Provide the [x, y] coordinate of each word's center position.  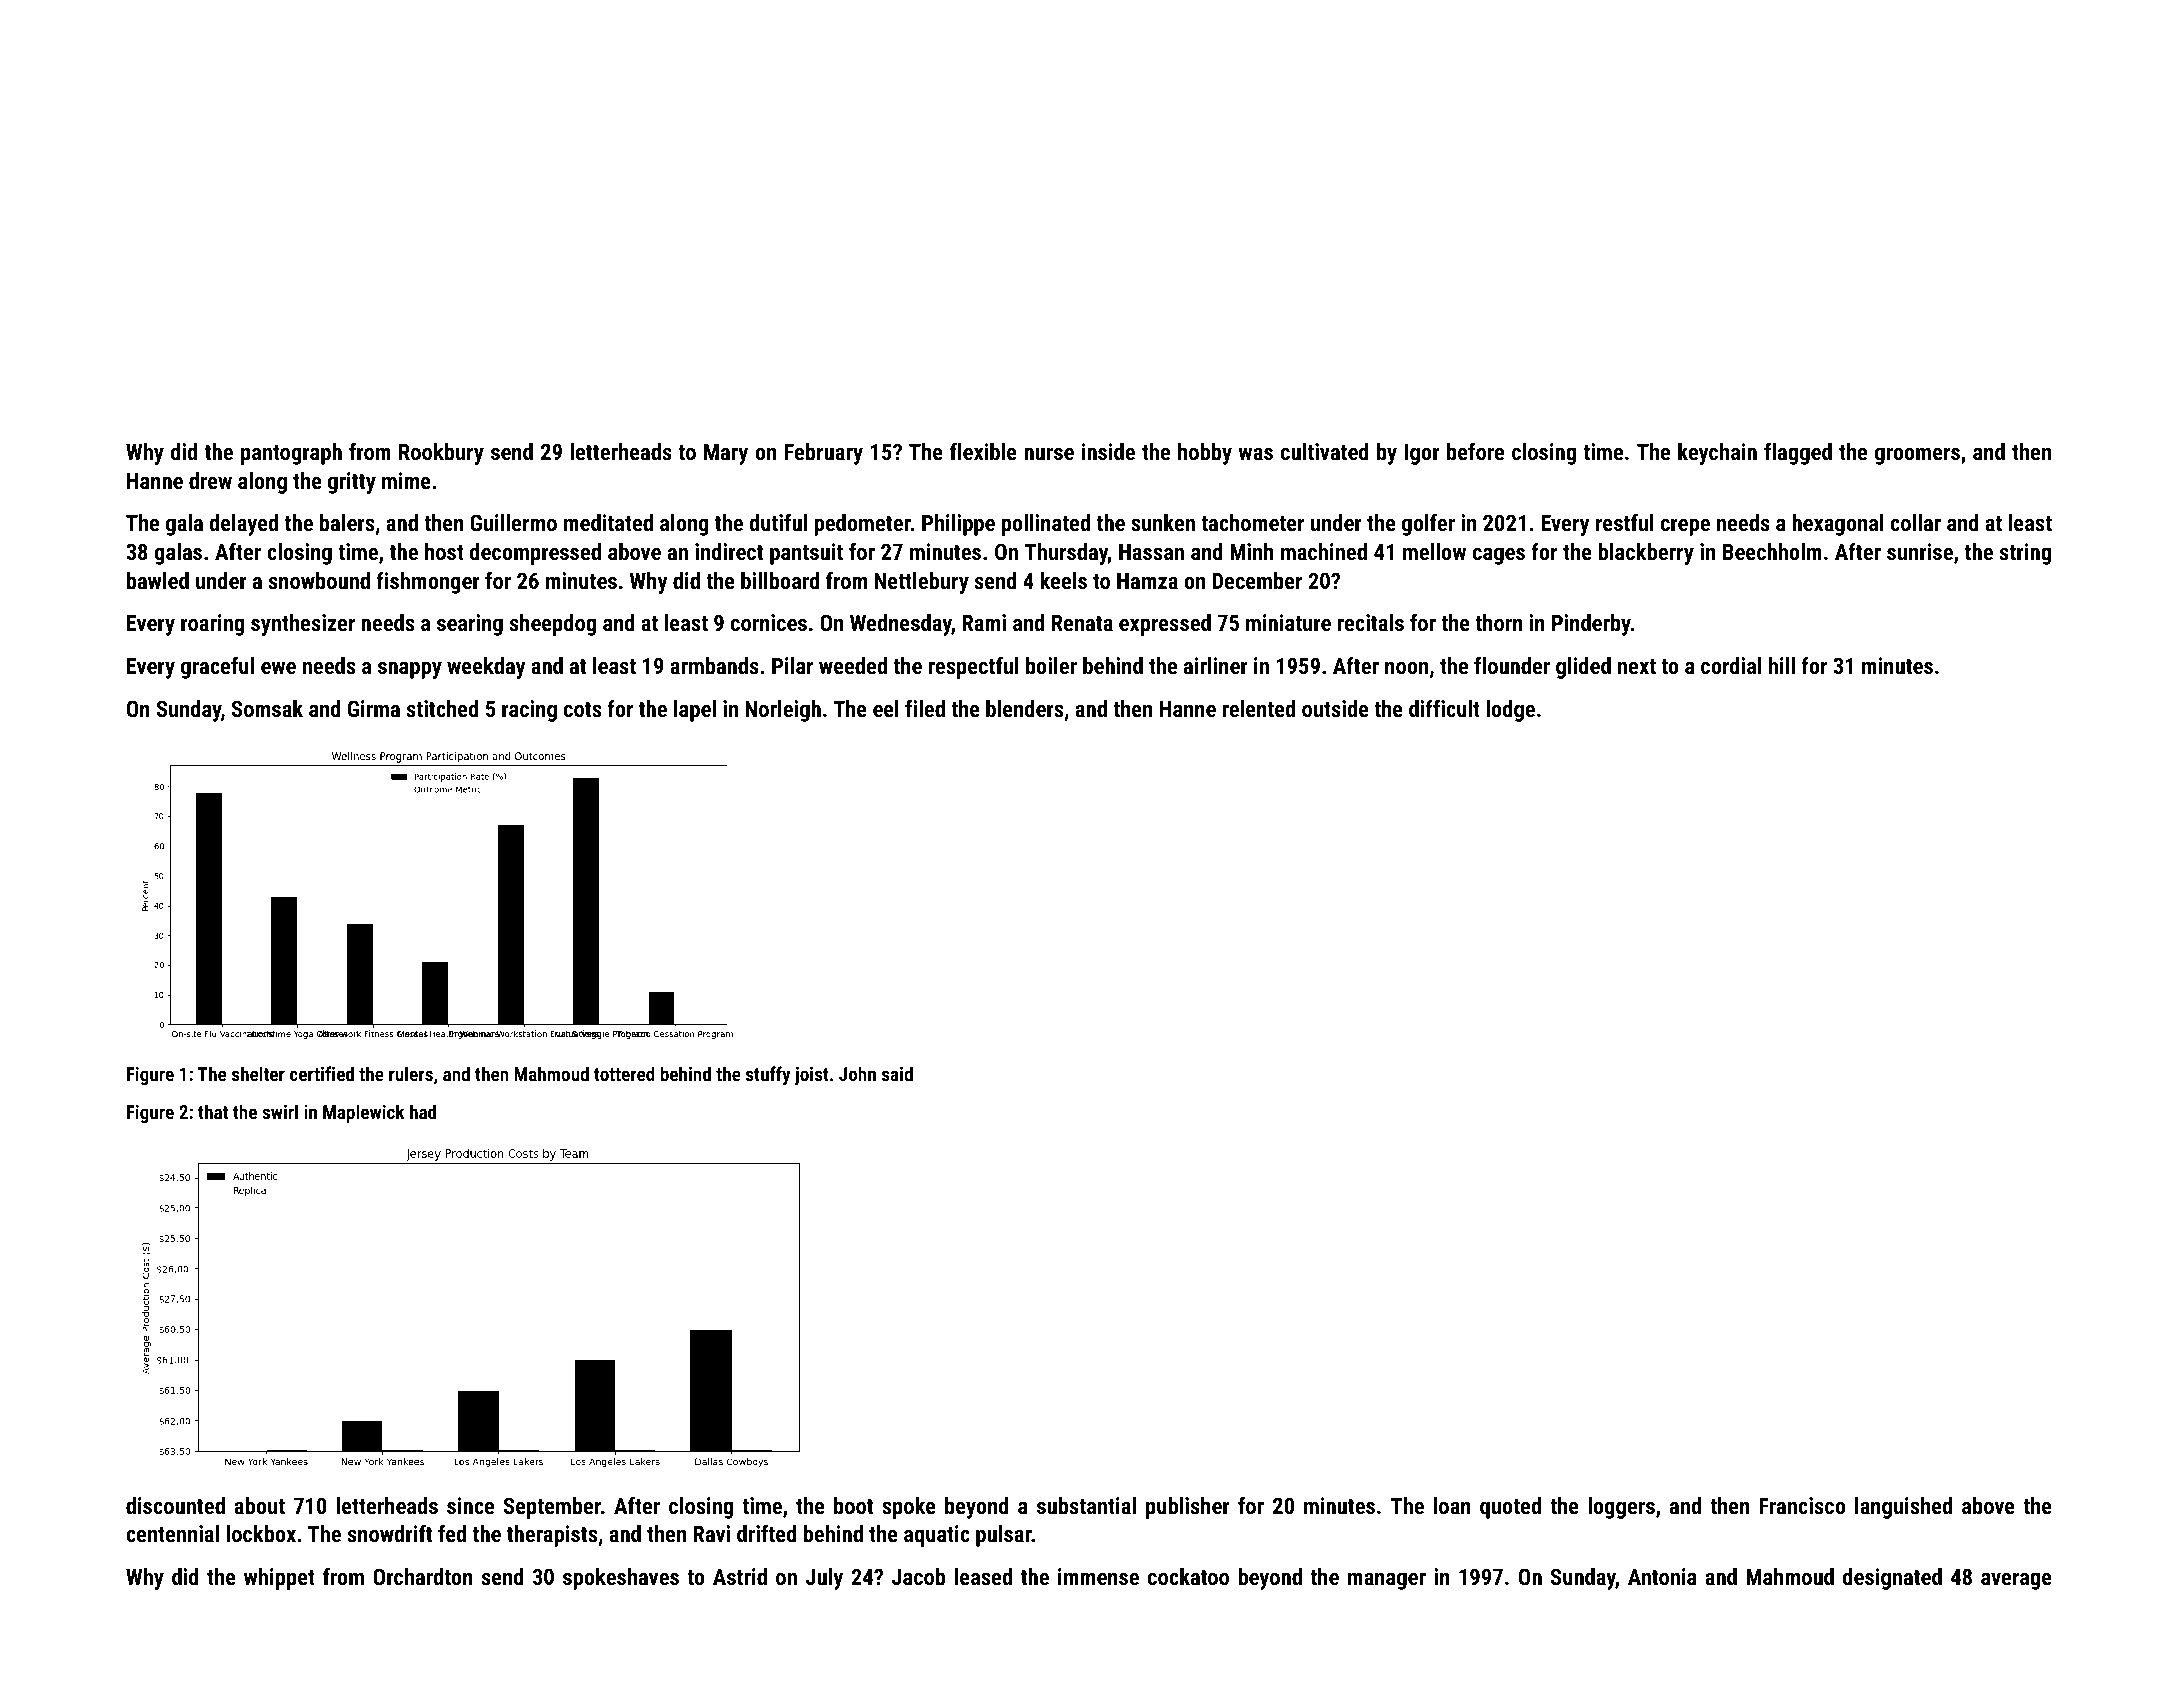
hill [1782, 665]
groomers [1917, 456]
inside [1108, 451]
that [213, 1111]
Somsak [267, 708]
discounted [175, 1505]
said [897, 1073]
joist [811, 1076]
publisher [1188, 1508]
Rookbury [441, 454]
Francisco [1802, 1505]
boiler [1051, 665]
